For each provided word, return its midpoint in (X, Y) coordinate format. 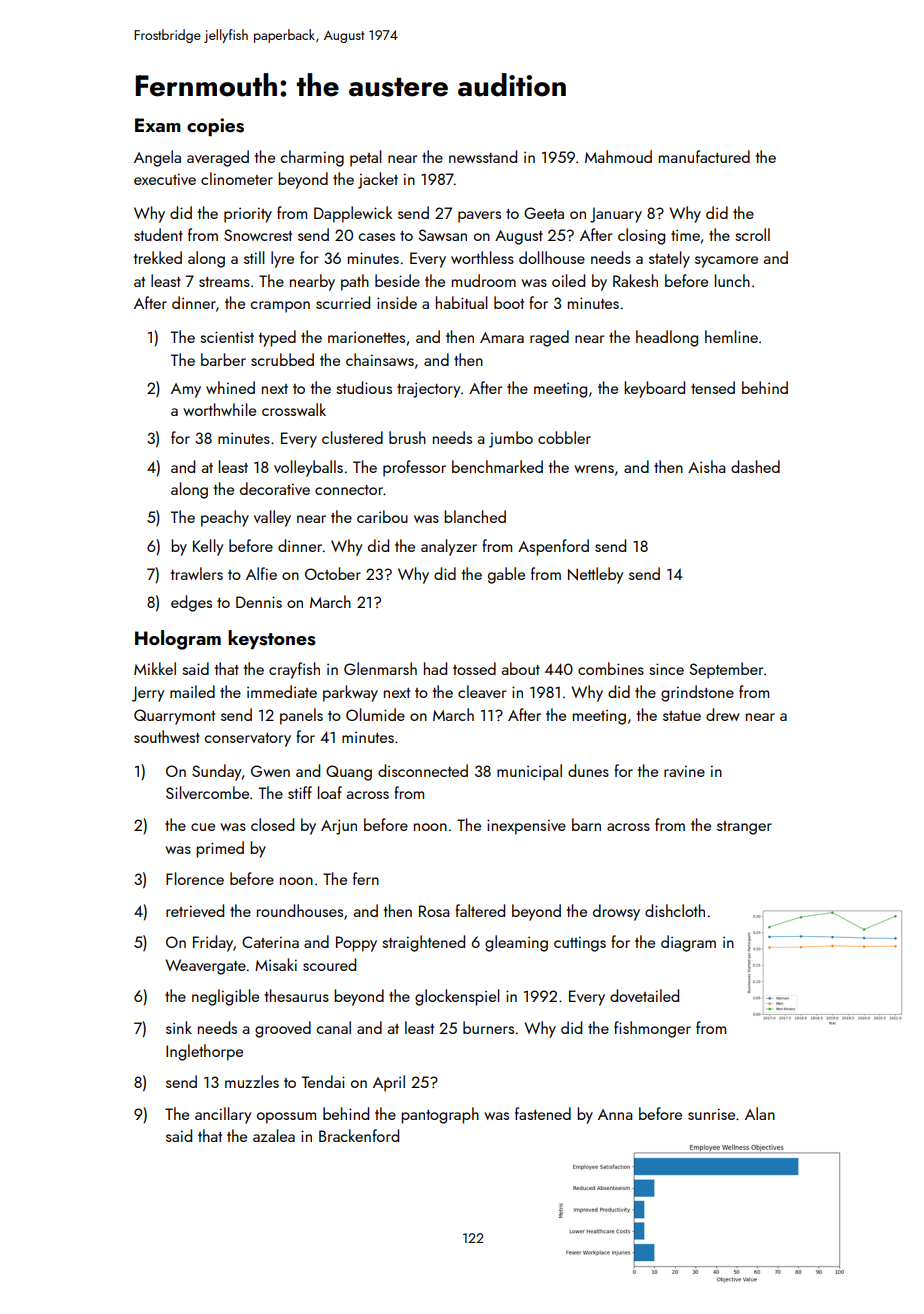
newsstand (483, 156)
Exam (158, 125)
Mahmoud (618, 156)
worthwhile (219, 409)
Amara (502, 337)
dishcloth (675, 910)
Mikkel (155, 668)
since (666, 669)
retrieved (195, 910)
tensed (713, 387)
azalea (274, 1135)
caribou (382, 516)
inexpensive (526, 827)
